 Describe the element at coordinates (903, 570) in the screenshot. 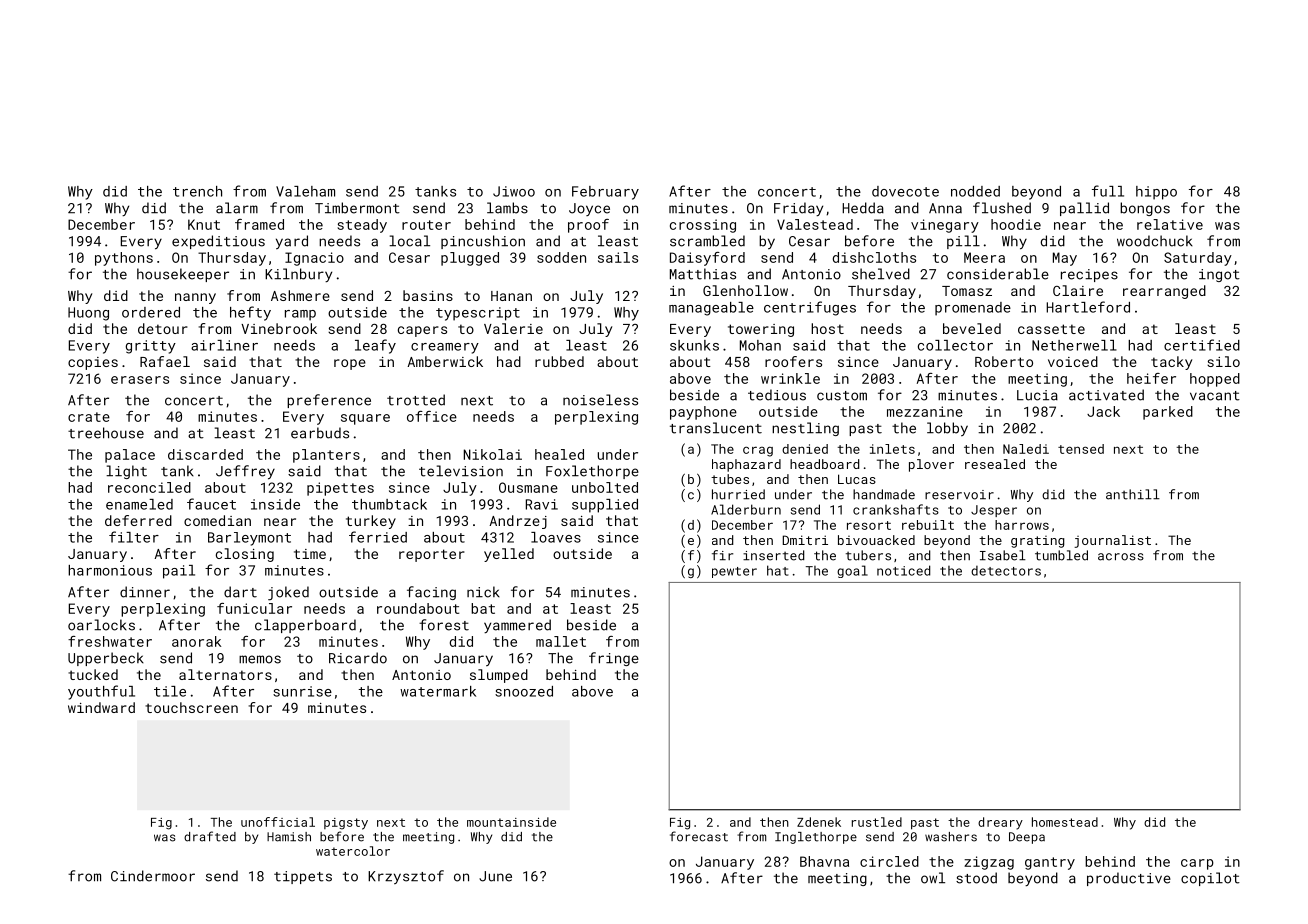

I see `noticed` at that location.
